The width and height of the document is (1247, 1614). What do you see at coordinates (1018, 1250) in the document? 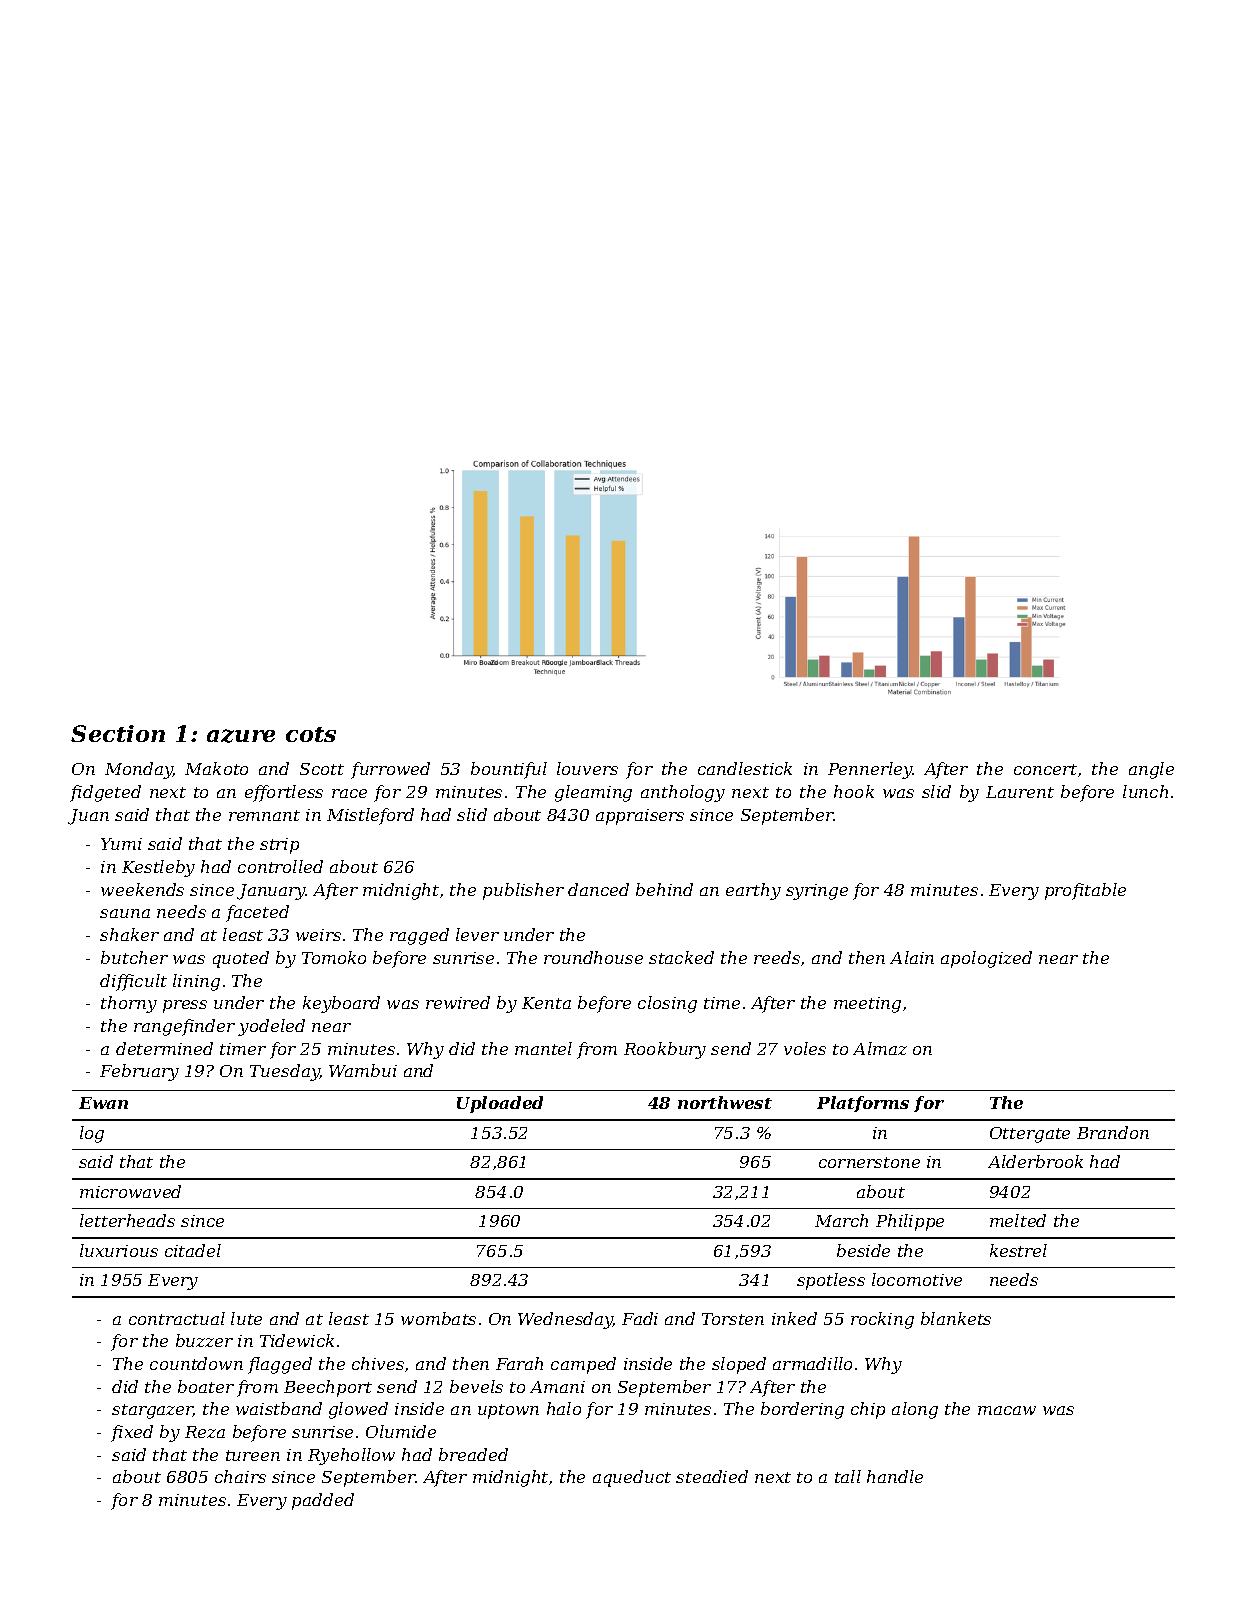
I see `kestrel` at bounding box center [1018, 1250].
